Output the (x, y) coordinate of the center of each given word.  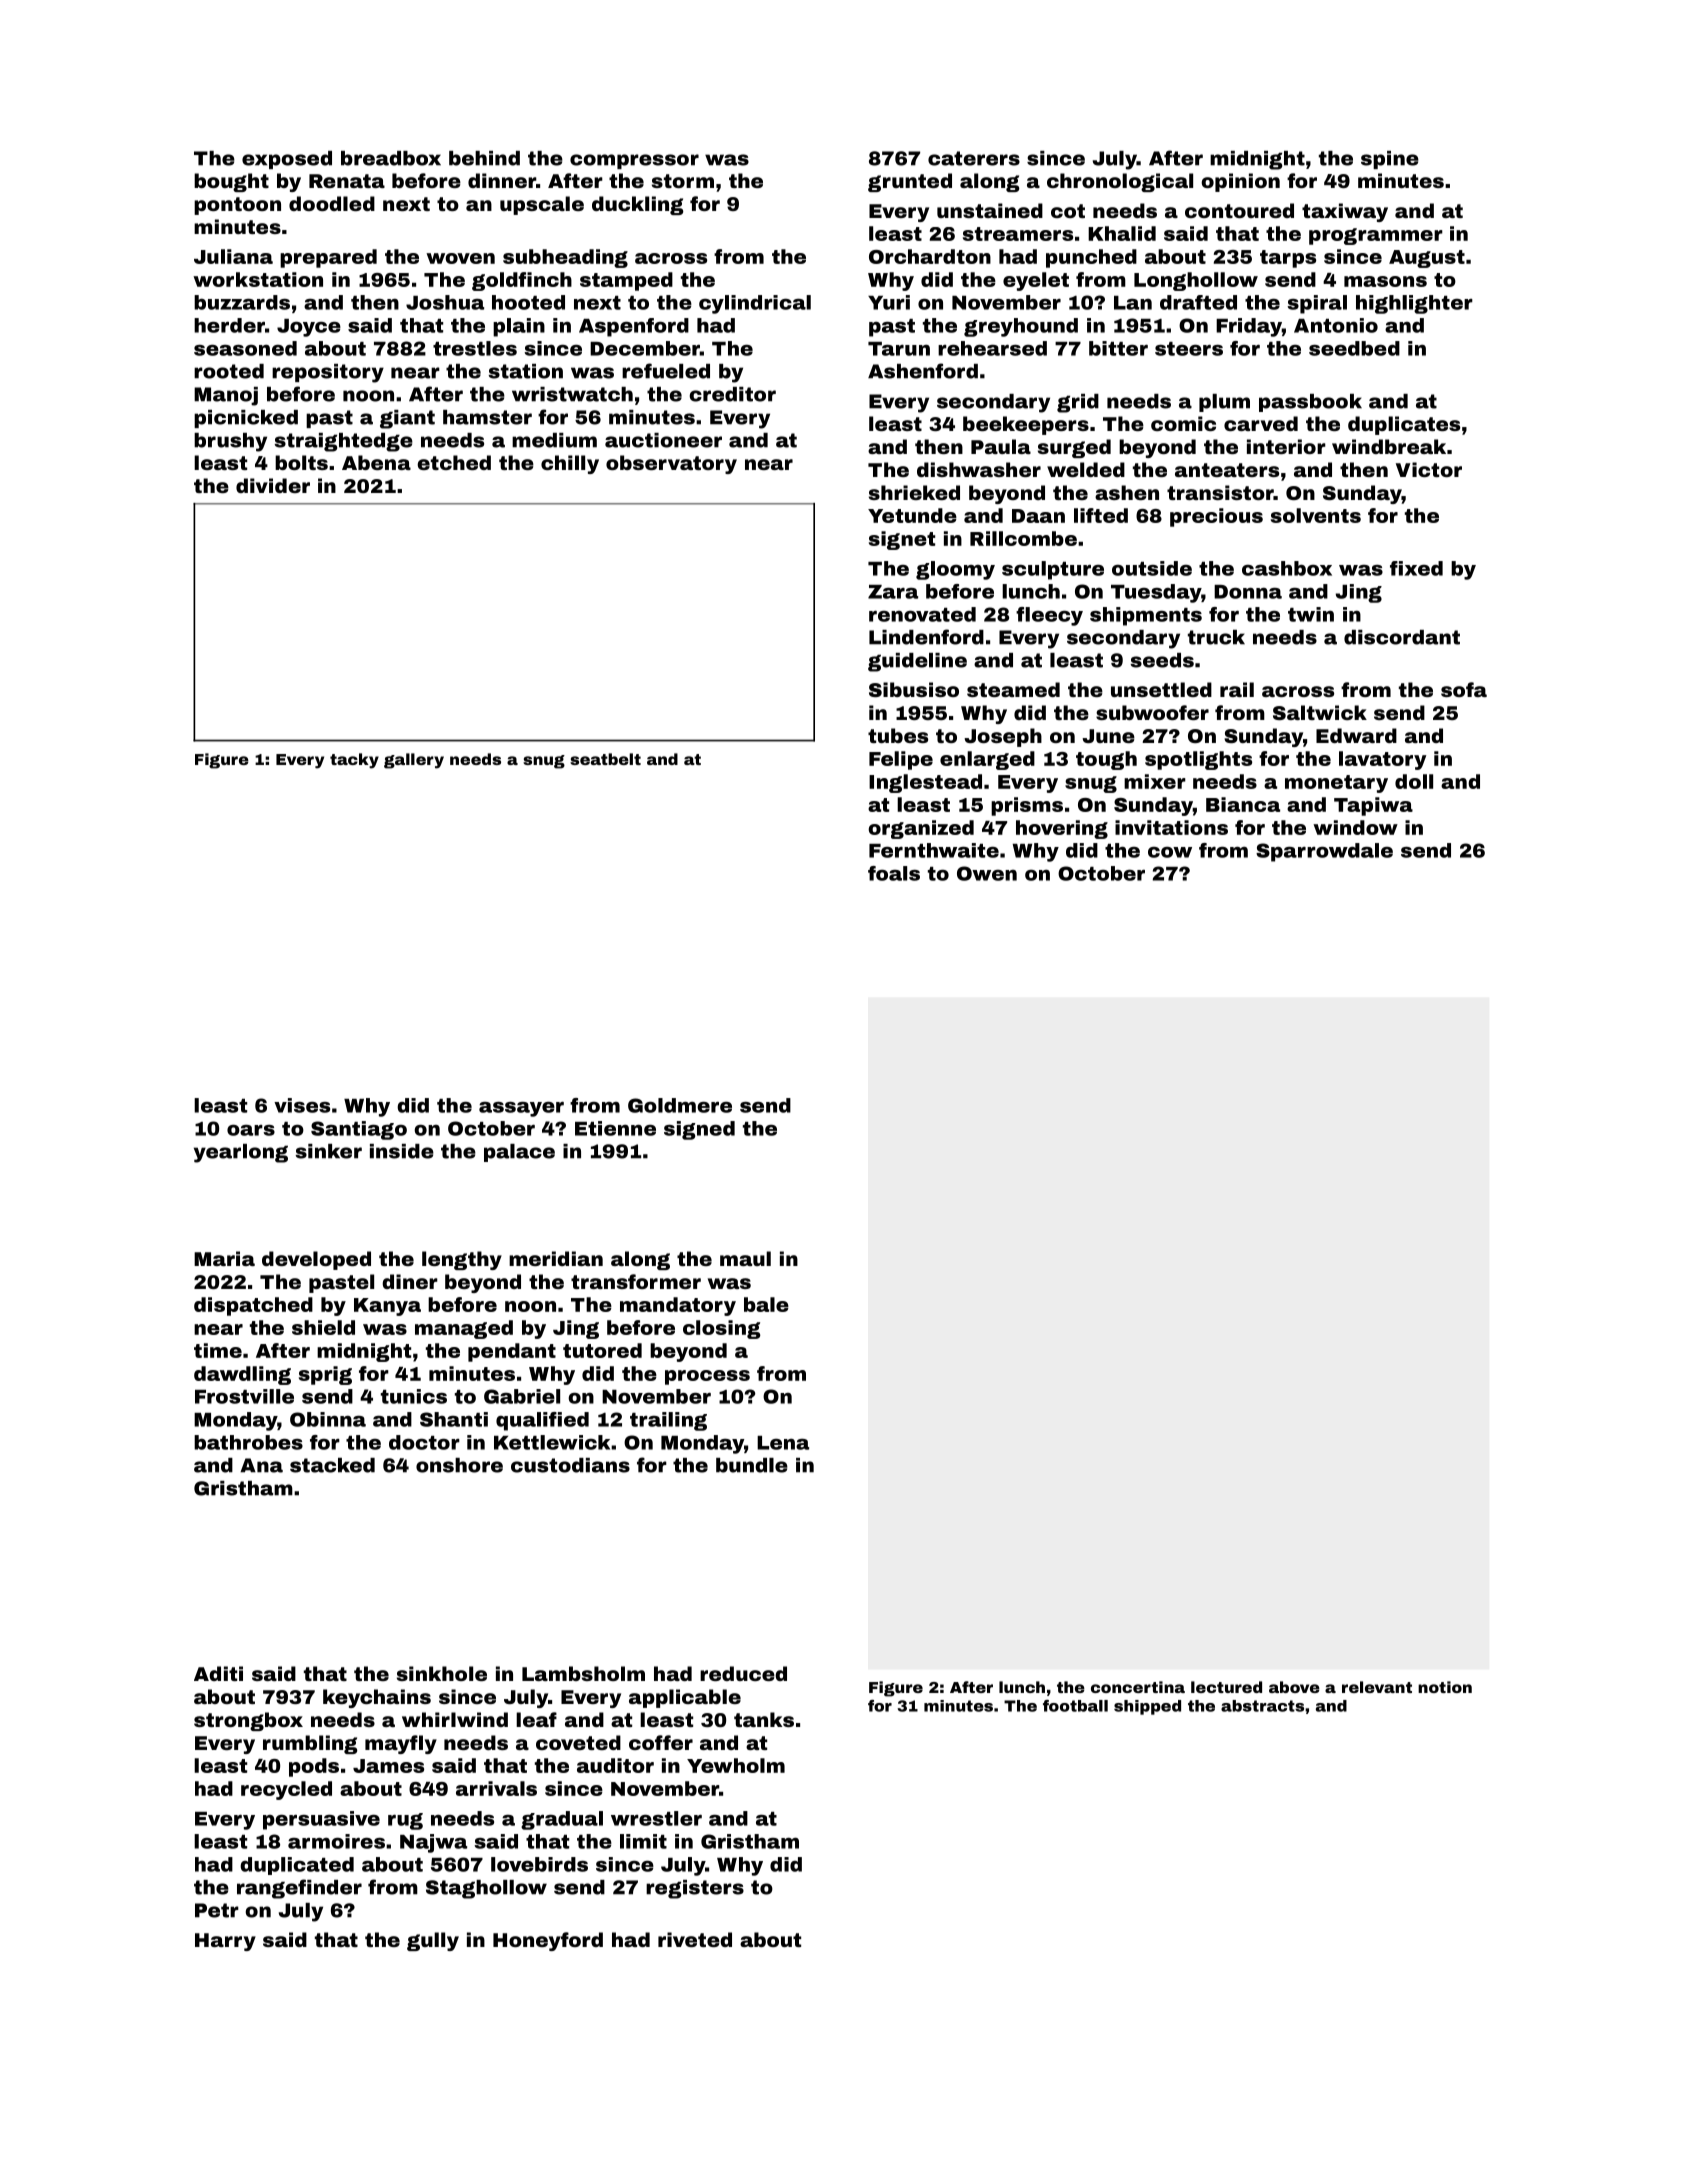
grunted (910, 182)
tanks (764, 1719)
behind (484, 158)
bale (766, 1304)
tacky (354, 761)
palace (519, 1153)
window (1355, 827)
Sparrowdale (1324, 852)
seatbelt (605, 759)
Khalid (1122, 233)
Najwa (433, 1843)
